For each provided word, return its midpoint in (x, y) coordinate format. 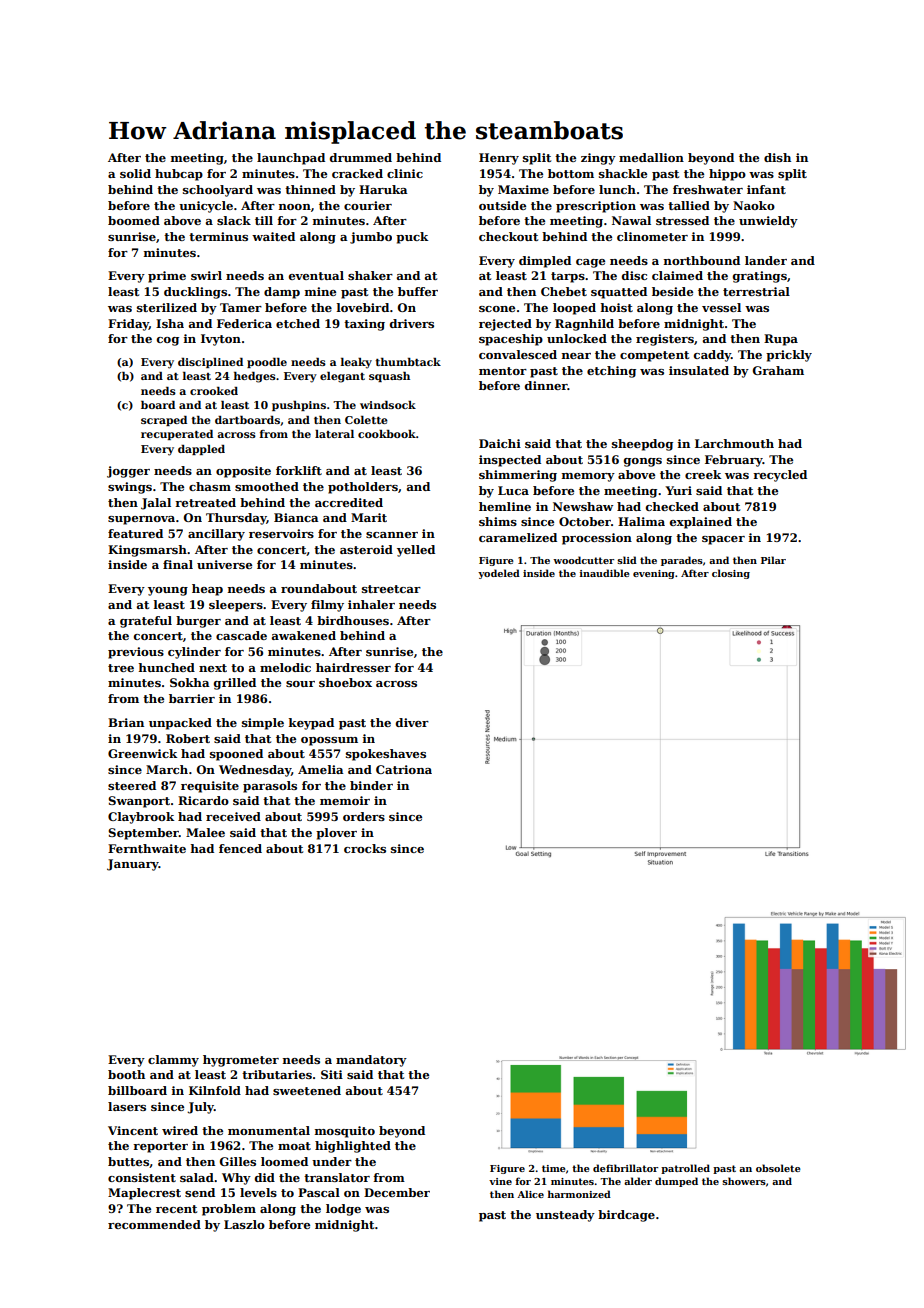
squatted (619, 293)
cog (168, 341)
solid (135, 173)
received (233, 816)
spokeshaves (386, 755)
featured (135, 533)
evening (654, 574)
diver (412, 722)
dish (777, 157)
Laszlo (244, 1224)
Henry (499, 159)
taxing (364, 325)
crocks (365, 848)
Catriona (404, 769)
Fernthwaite (147, 848)
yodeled (499, 574)
